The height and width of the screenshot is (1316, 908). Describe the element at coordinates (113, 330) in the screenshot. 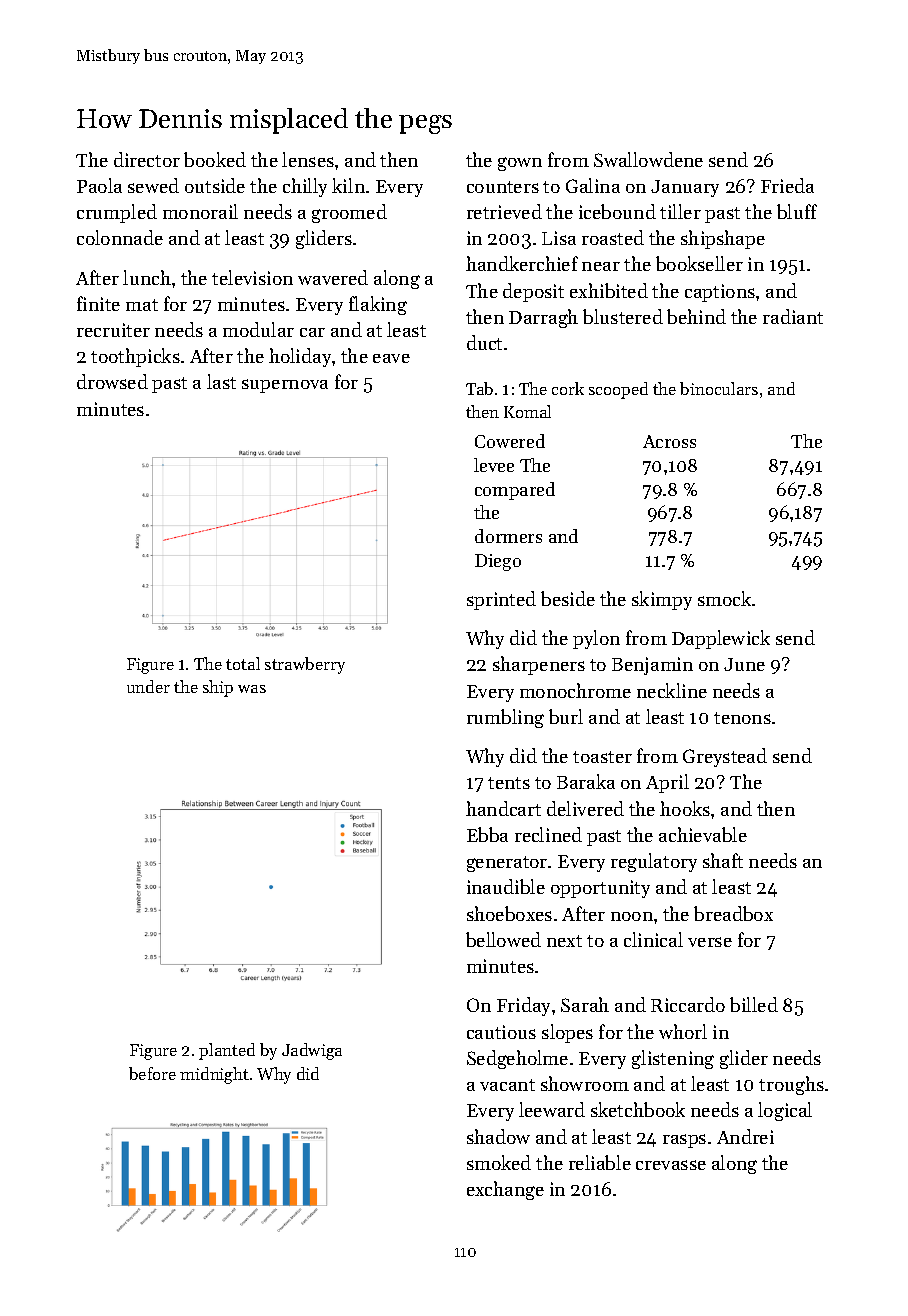

I see `recruiter` at that location.
